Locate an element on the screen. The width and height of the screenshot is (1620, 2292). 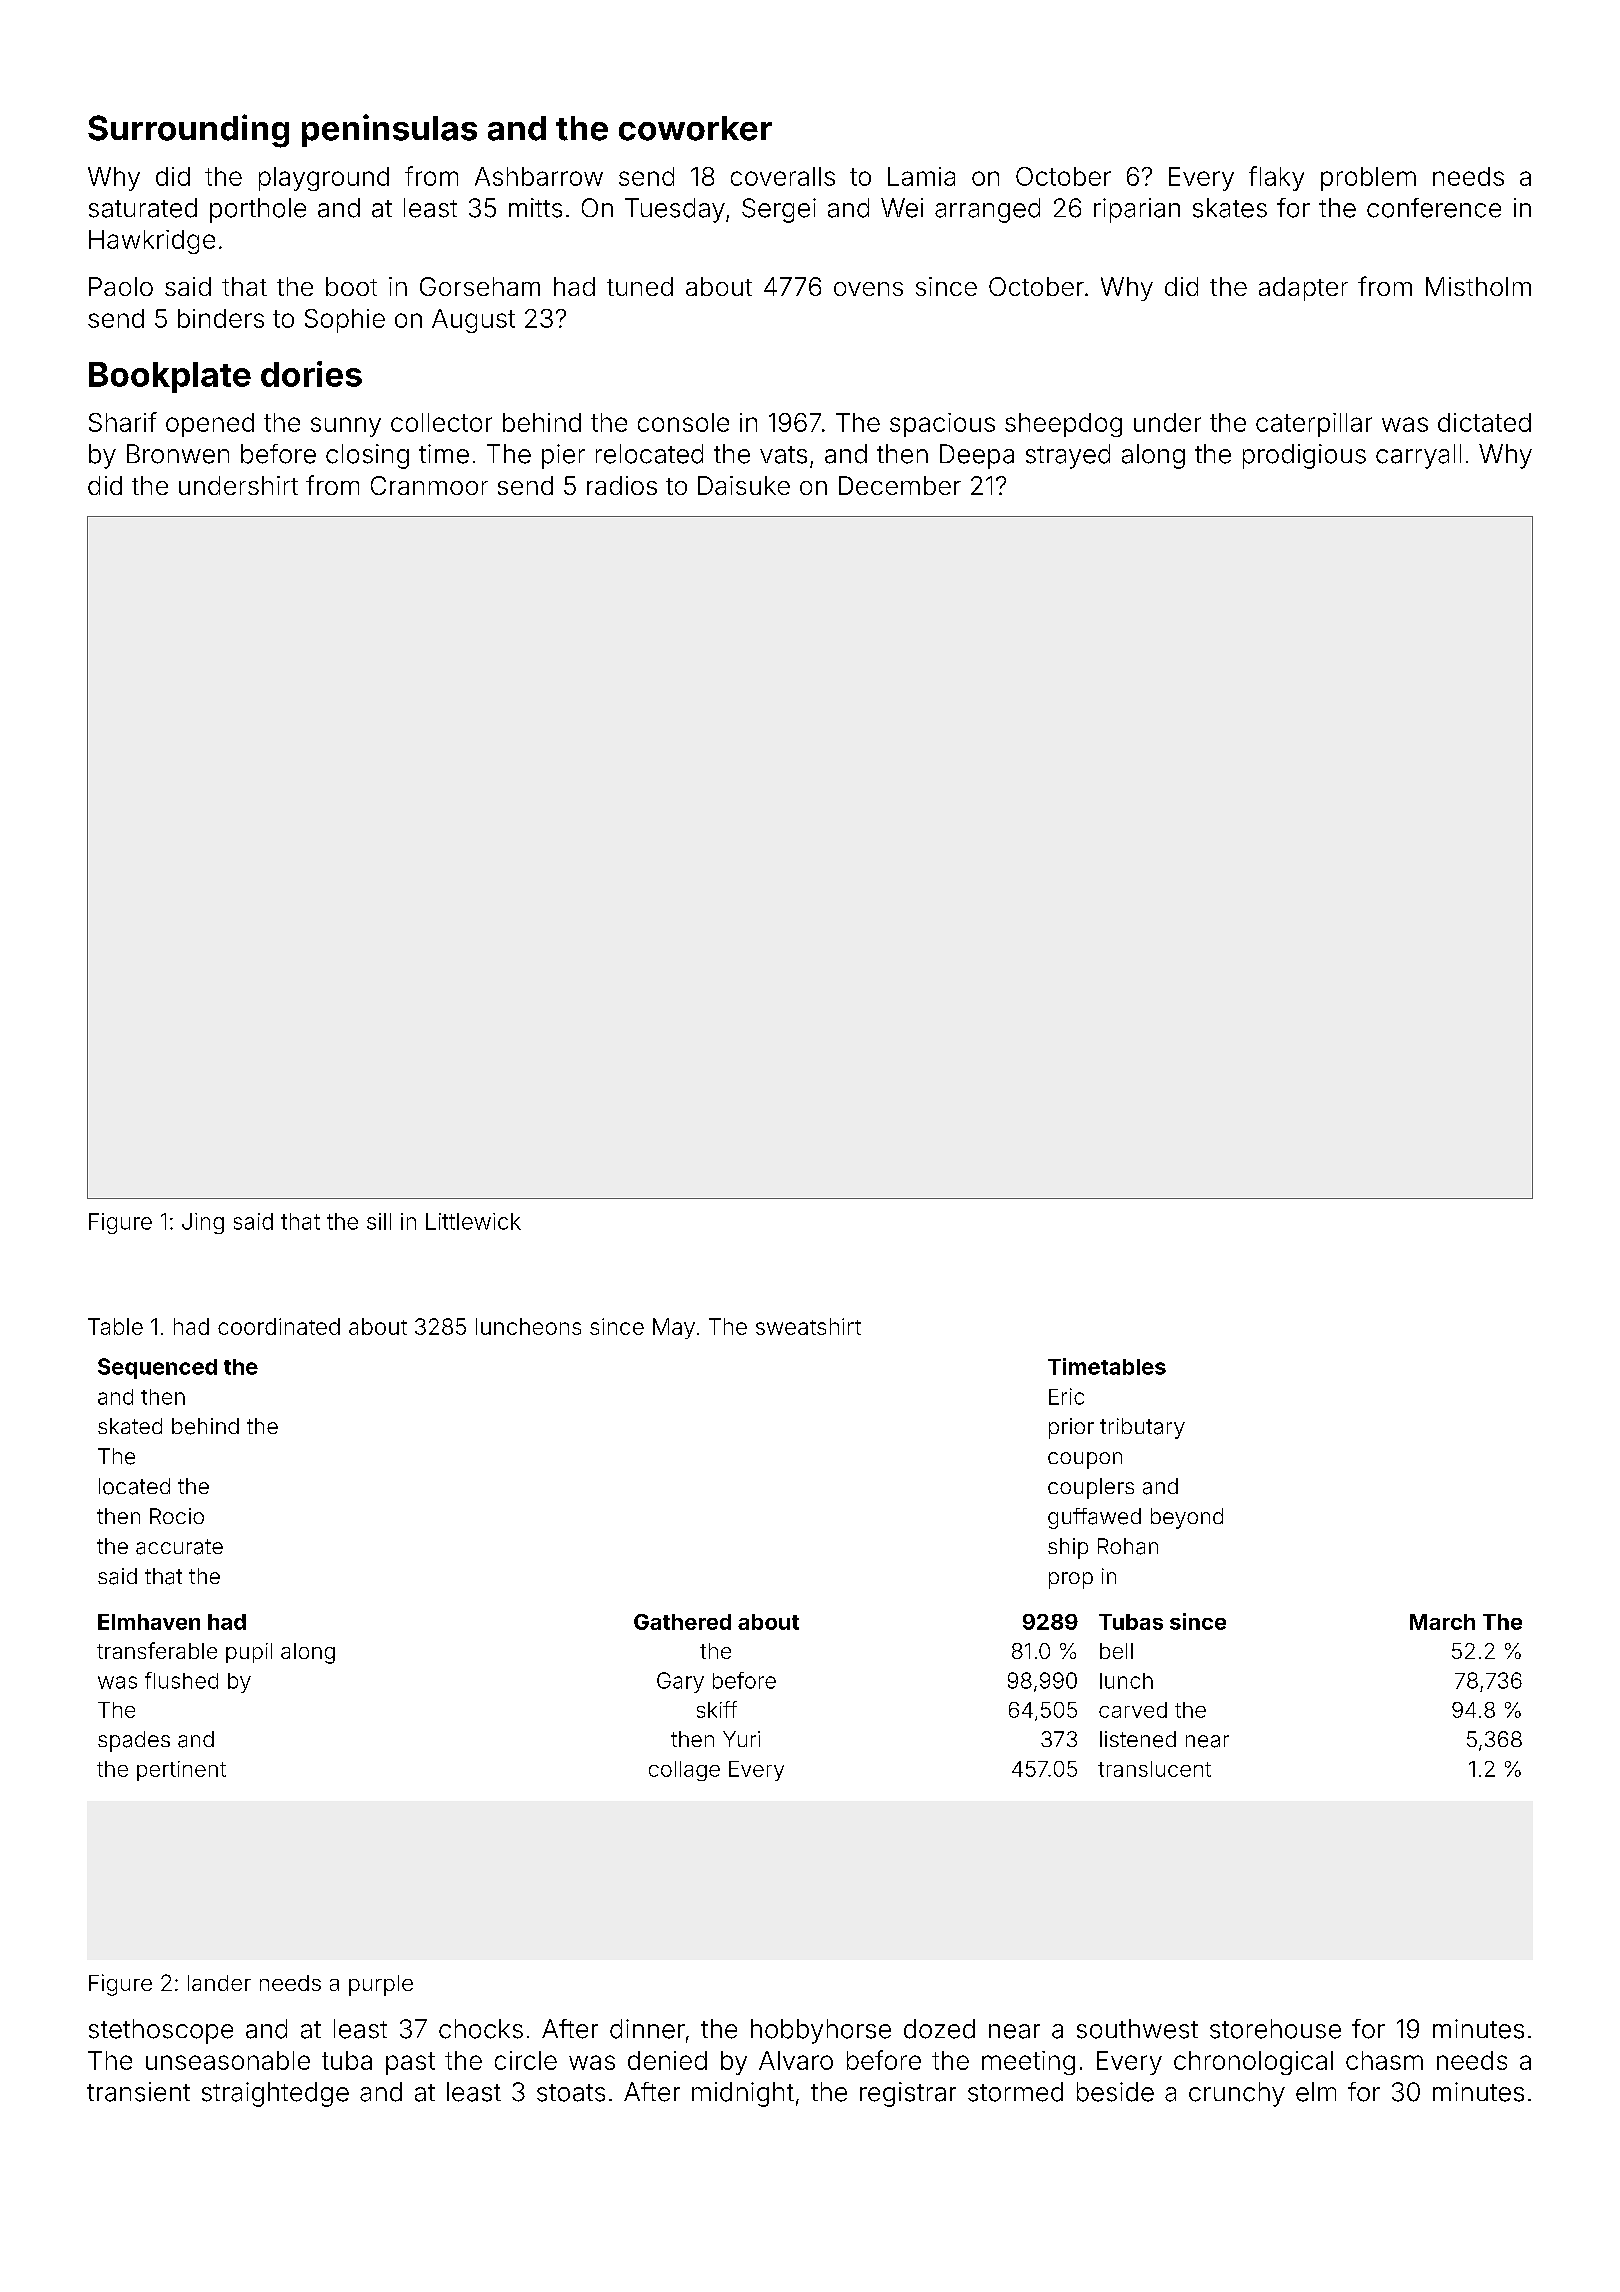
Surrounding is located at coordinates (188, 131).
